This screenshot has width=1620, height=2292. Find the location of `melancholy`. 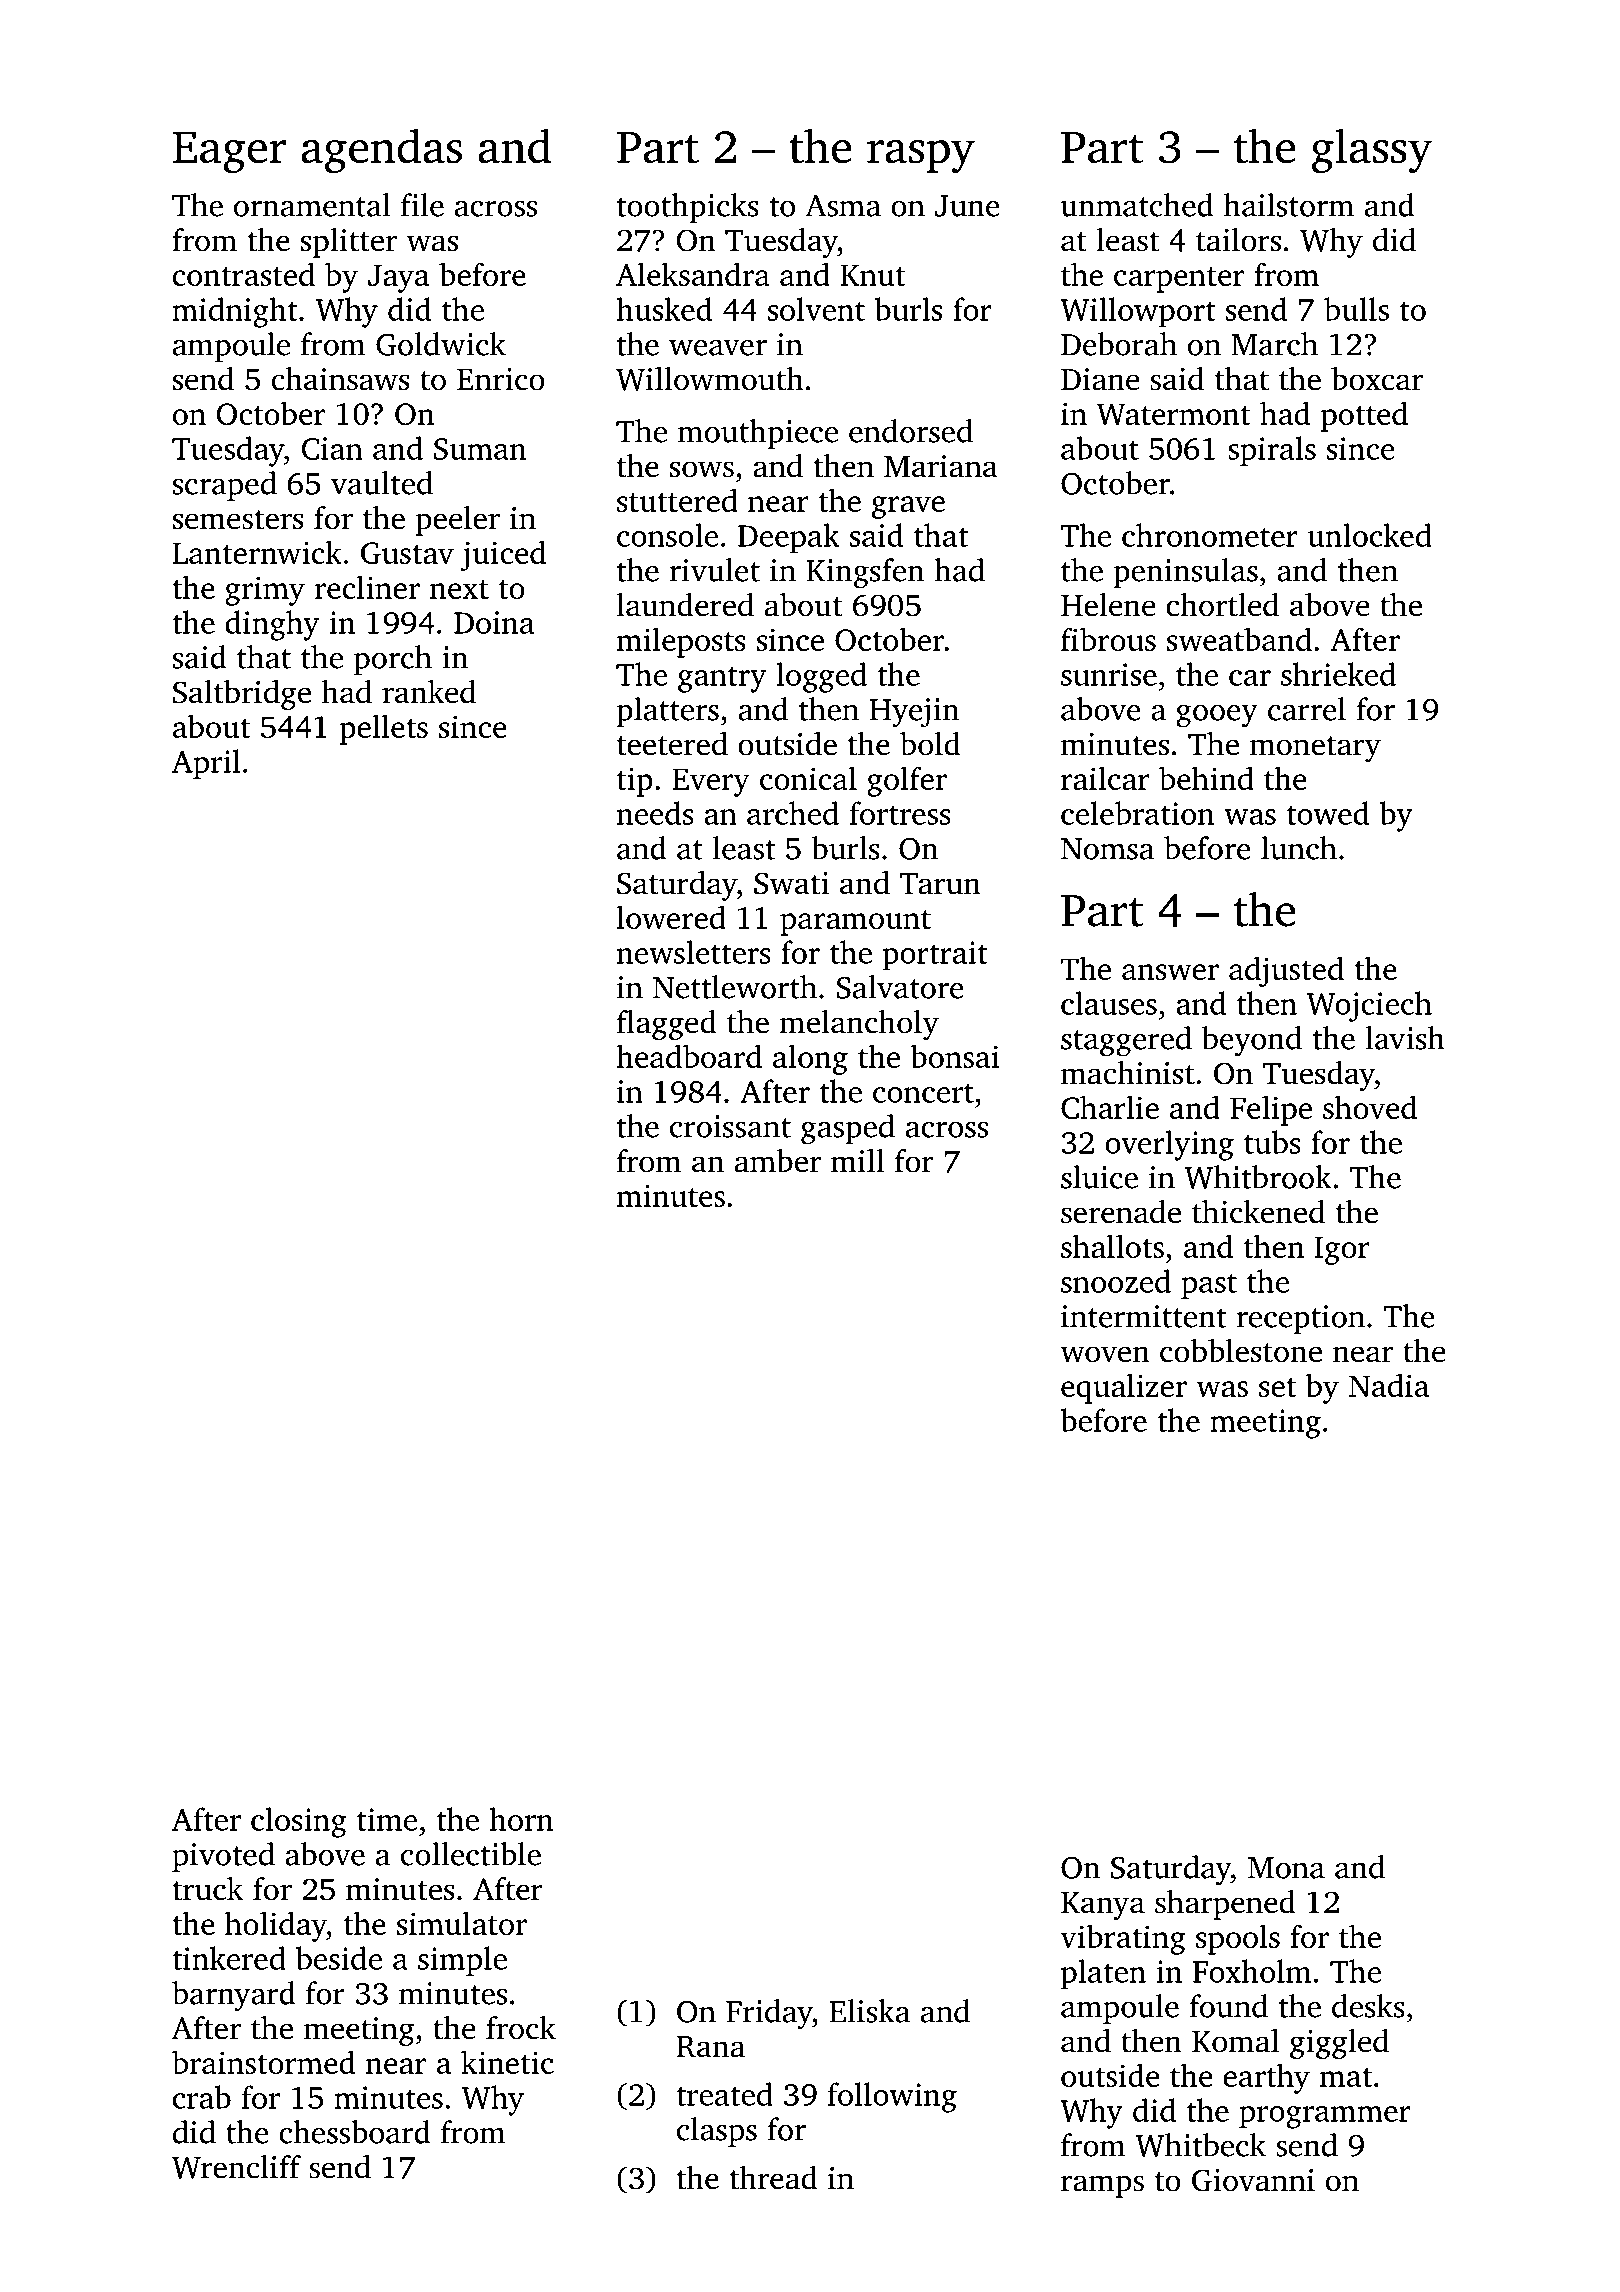

melancholy is located at coordinates (859, 1025).
